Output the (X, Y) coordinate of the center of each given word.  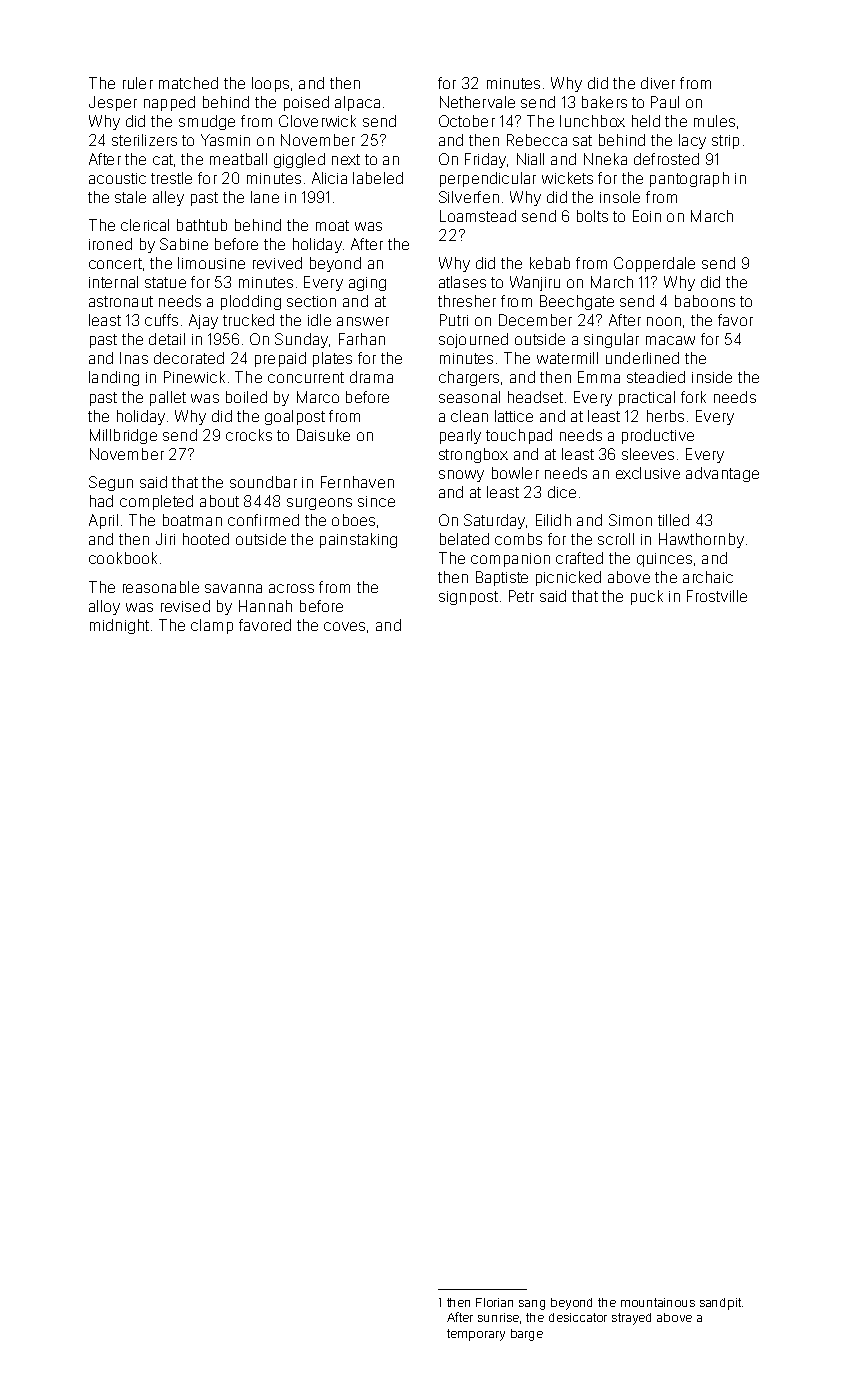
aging (367, 284)
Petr (521, 596)
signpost (468, 598)
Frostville (717, 596)
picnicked (568, 578)
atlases (462, 282)
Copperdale (654, 264)
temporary (476, 1335)
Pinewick (194, 377)
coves (344, 626)
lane (265, 197)
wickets (567, 178)
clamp (212, 626)
